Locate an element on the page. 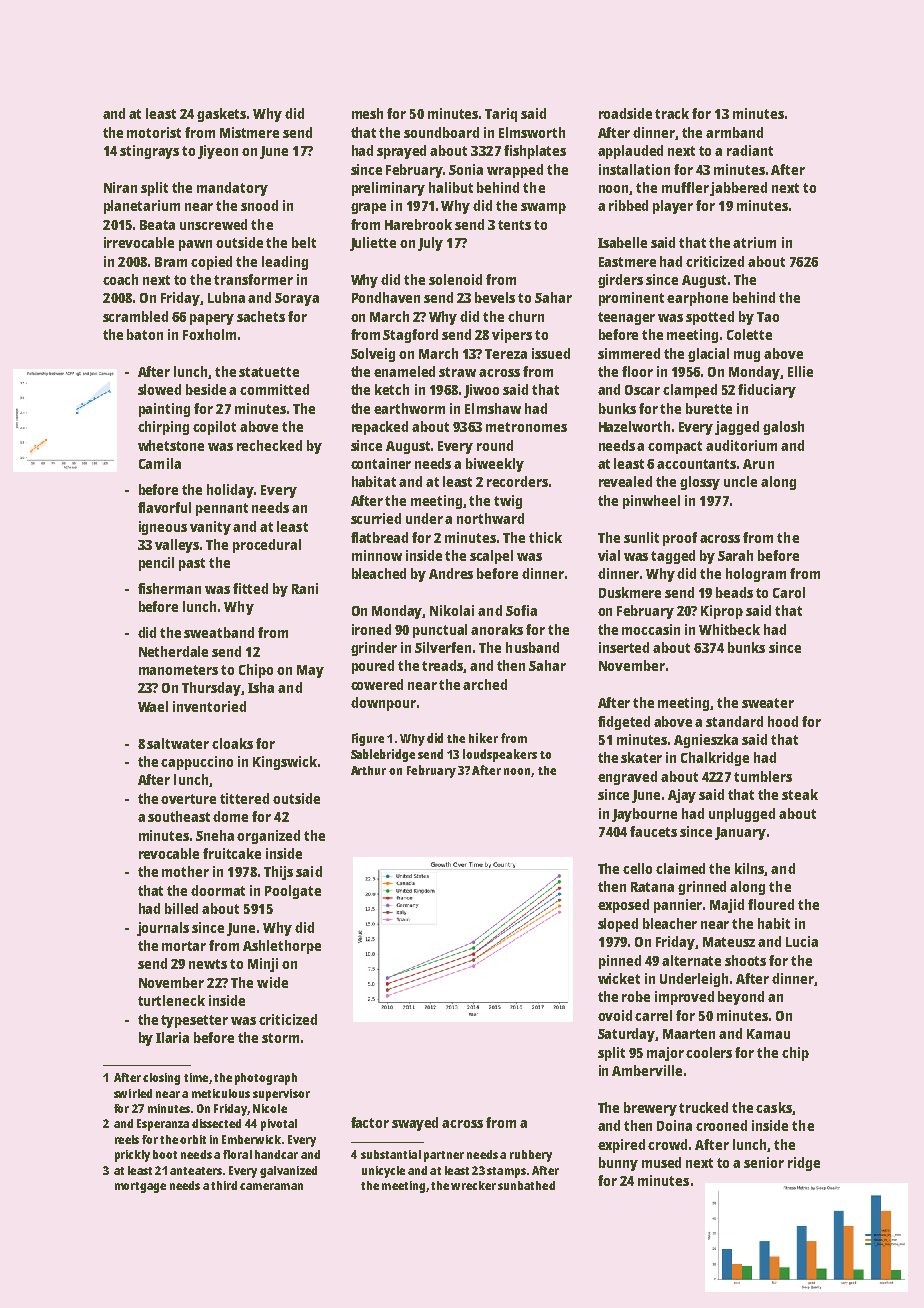 The image size is (924, 1308). wrecker is located at coordinates (473, 1185).
